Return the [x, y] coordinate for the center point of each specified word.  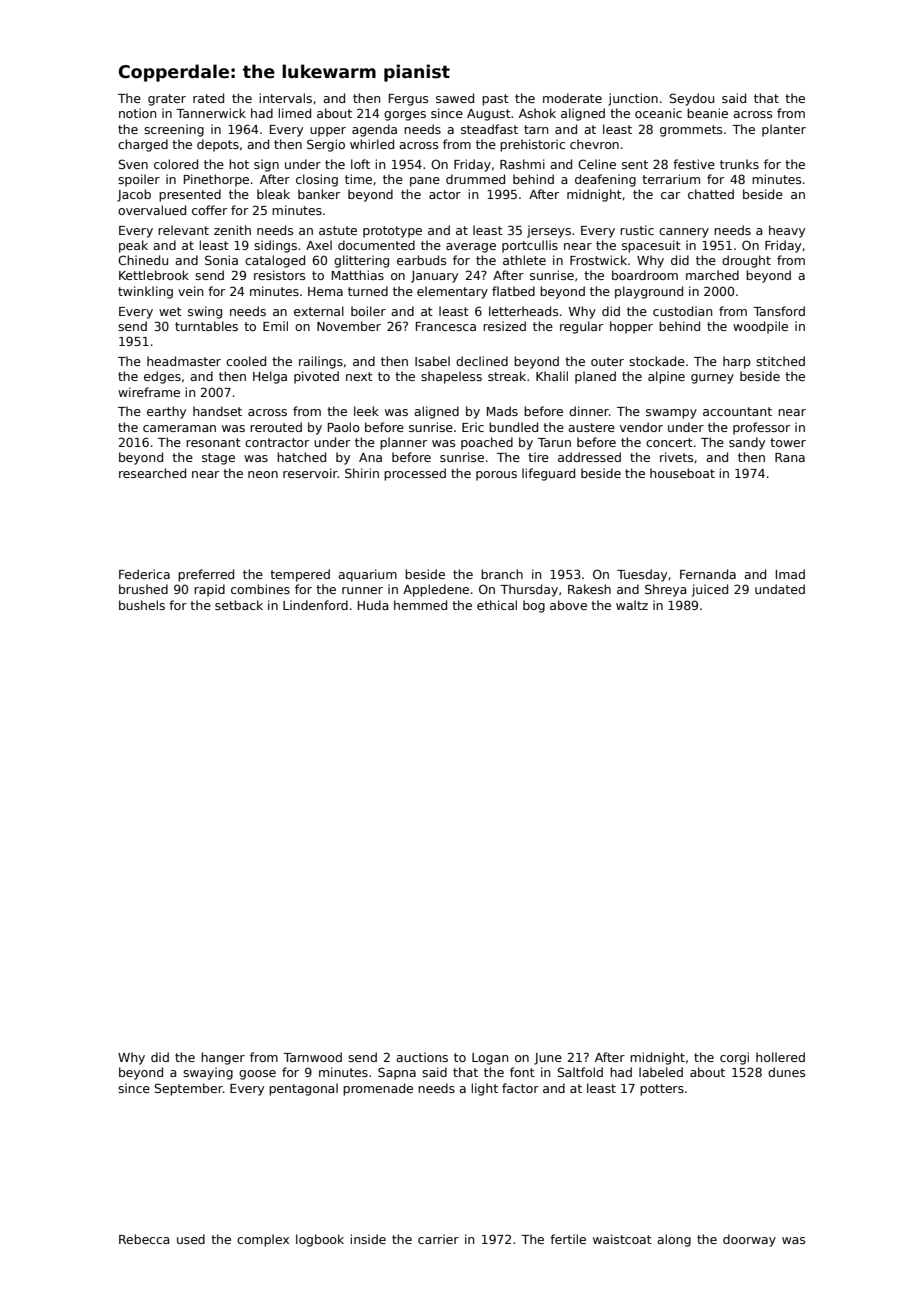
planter [784, 130]
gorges [405, 116]
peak [133, 246]
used [191, 1239]
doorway [749, 1240]
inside [368, 1239]
